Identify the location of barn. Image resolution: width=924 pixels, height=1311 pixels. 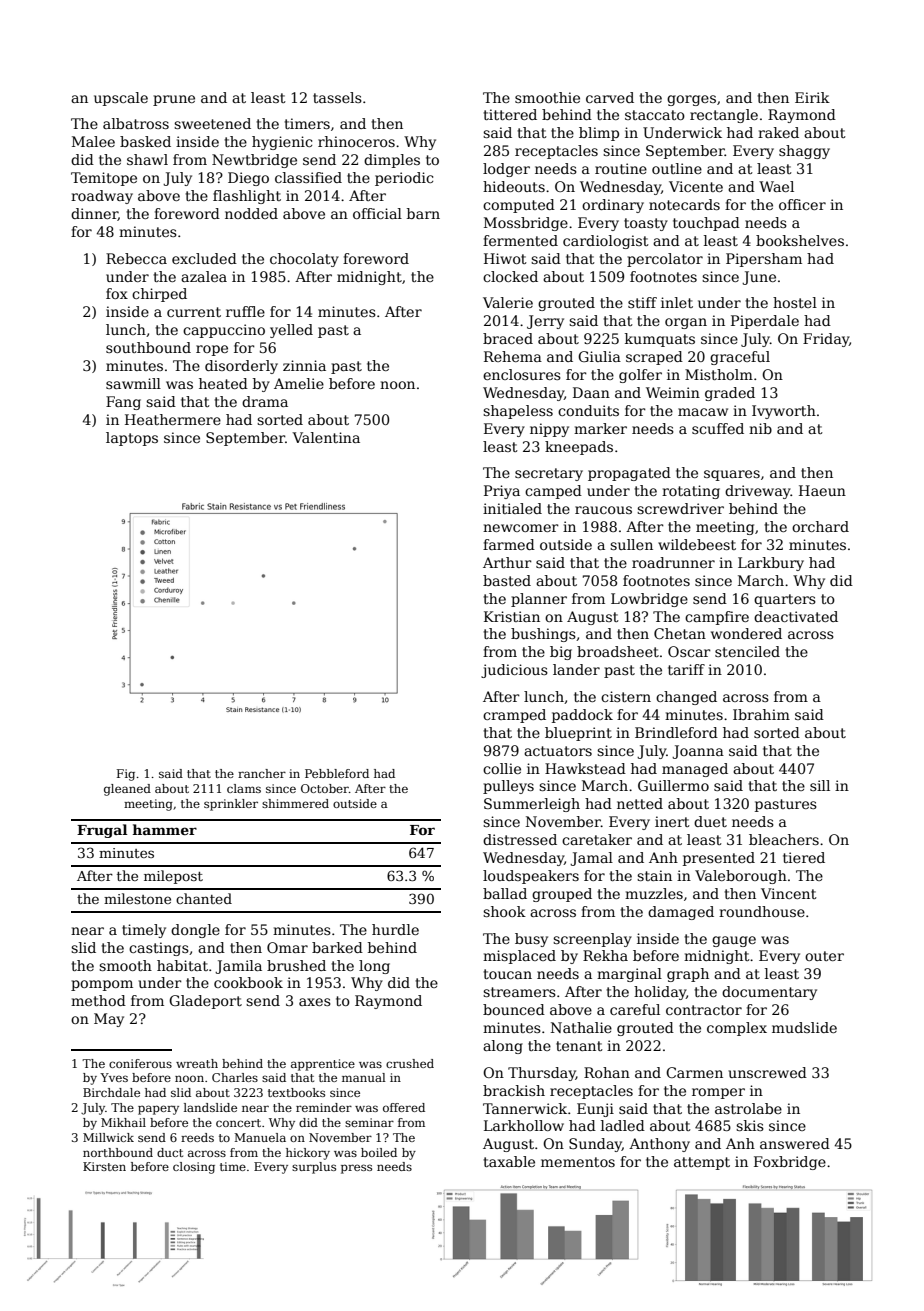
(423, 213).
